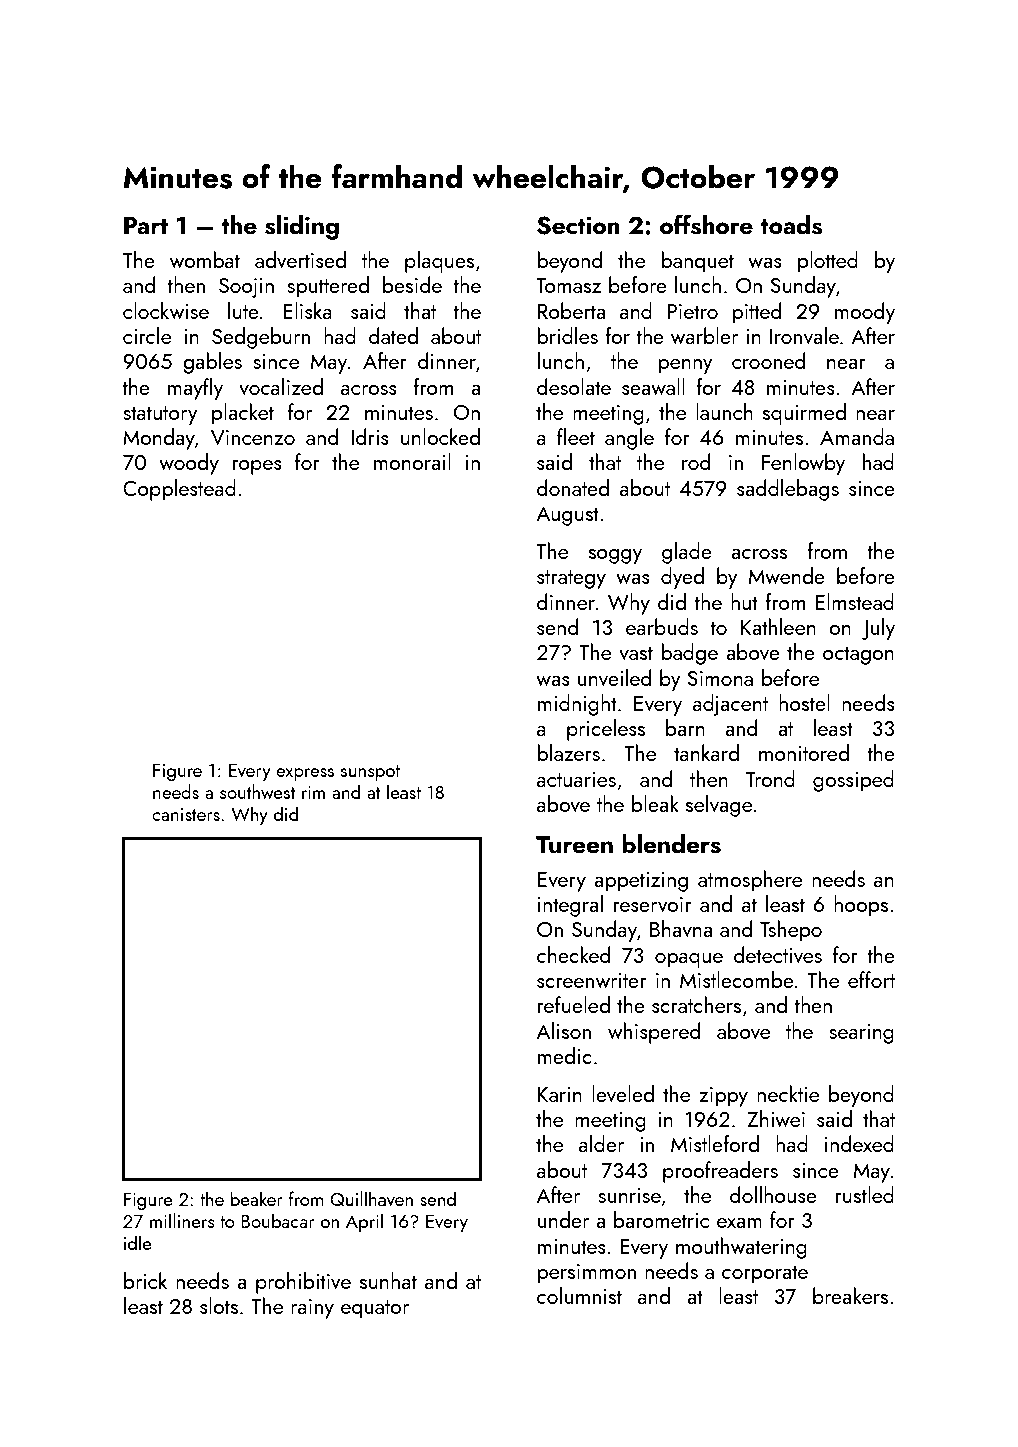 Image resolution: width=1018 pixels, height=1447 pixels. I want to click on express, so click(305, 774).
